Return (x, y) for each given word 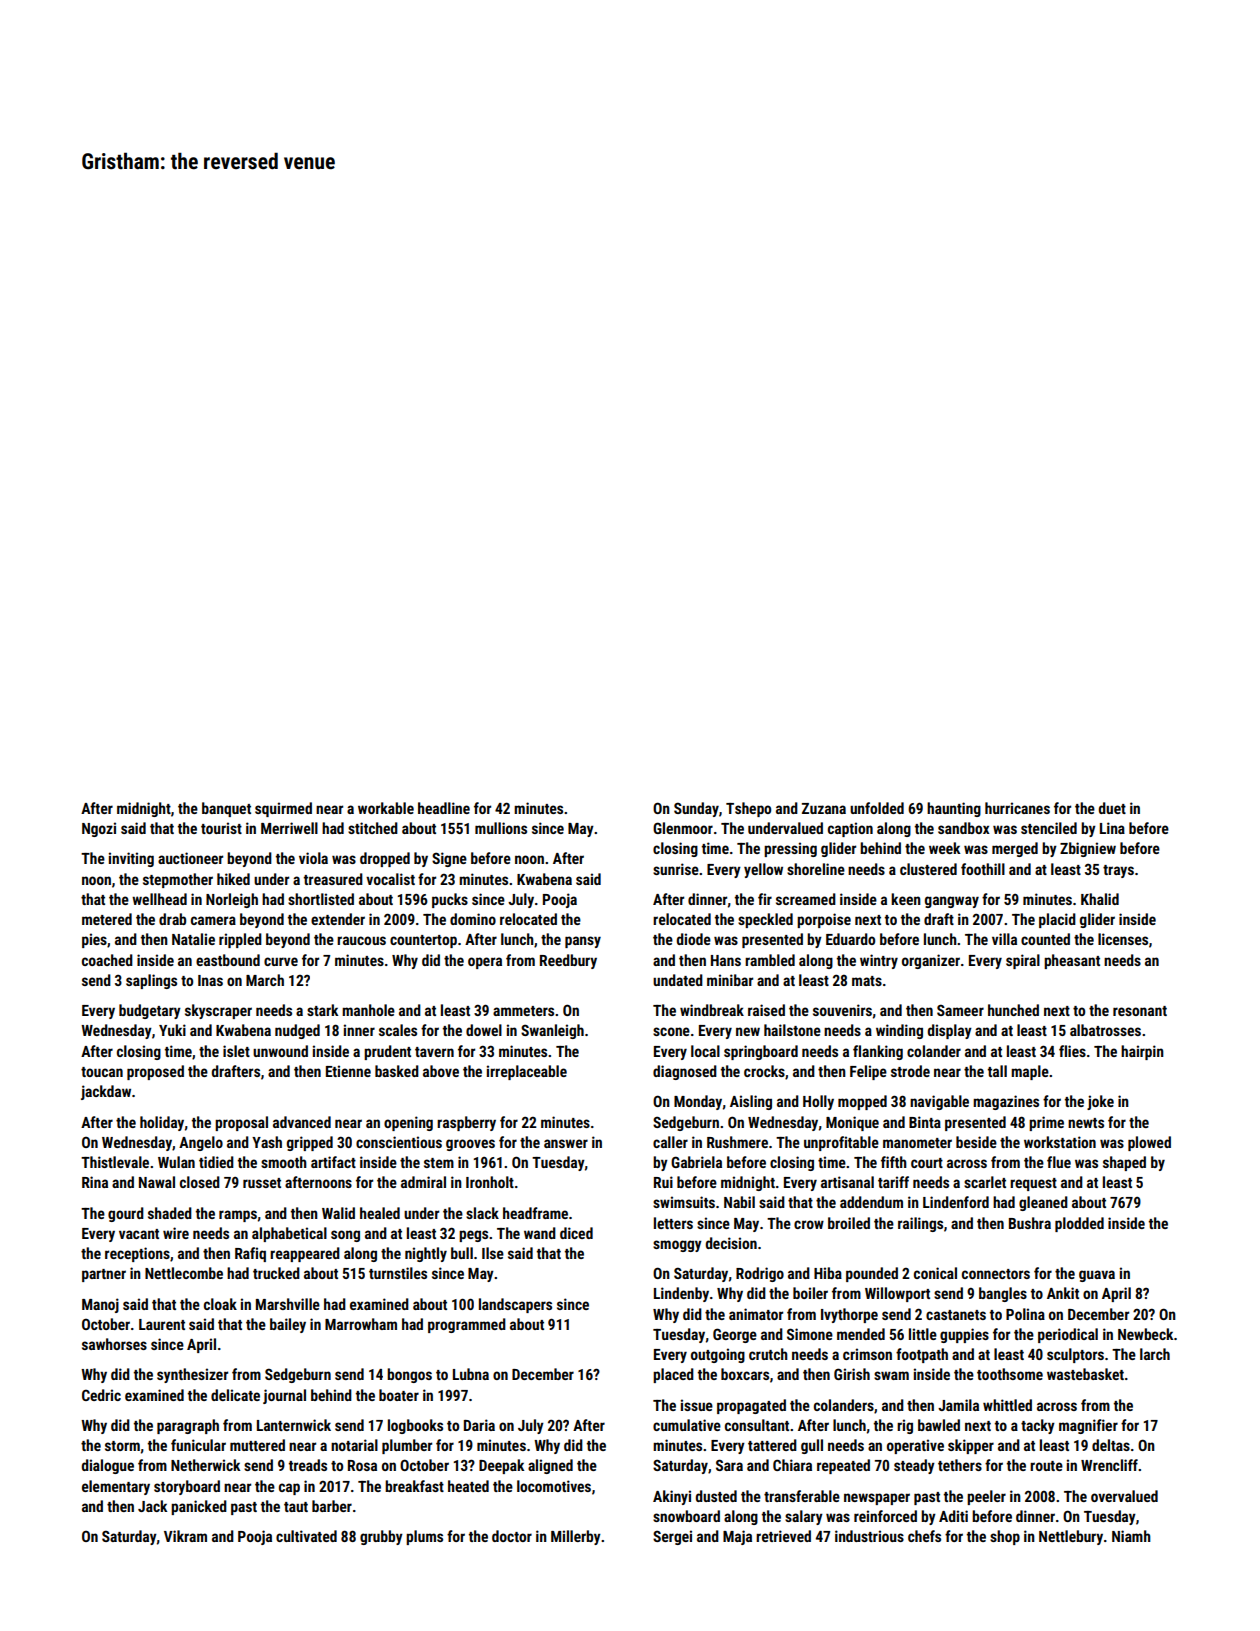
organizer (931, 961)
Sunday (696, 809)
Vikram (185, 1536)
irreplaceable (527, 1072)
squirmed (283, 809)
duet (1112, 808)
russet (262, 1183)
